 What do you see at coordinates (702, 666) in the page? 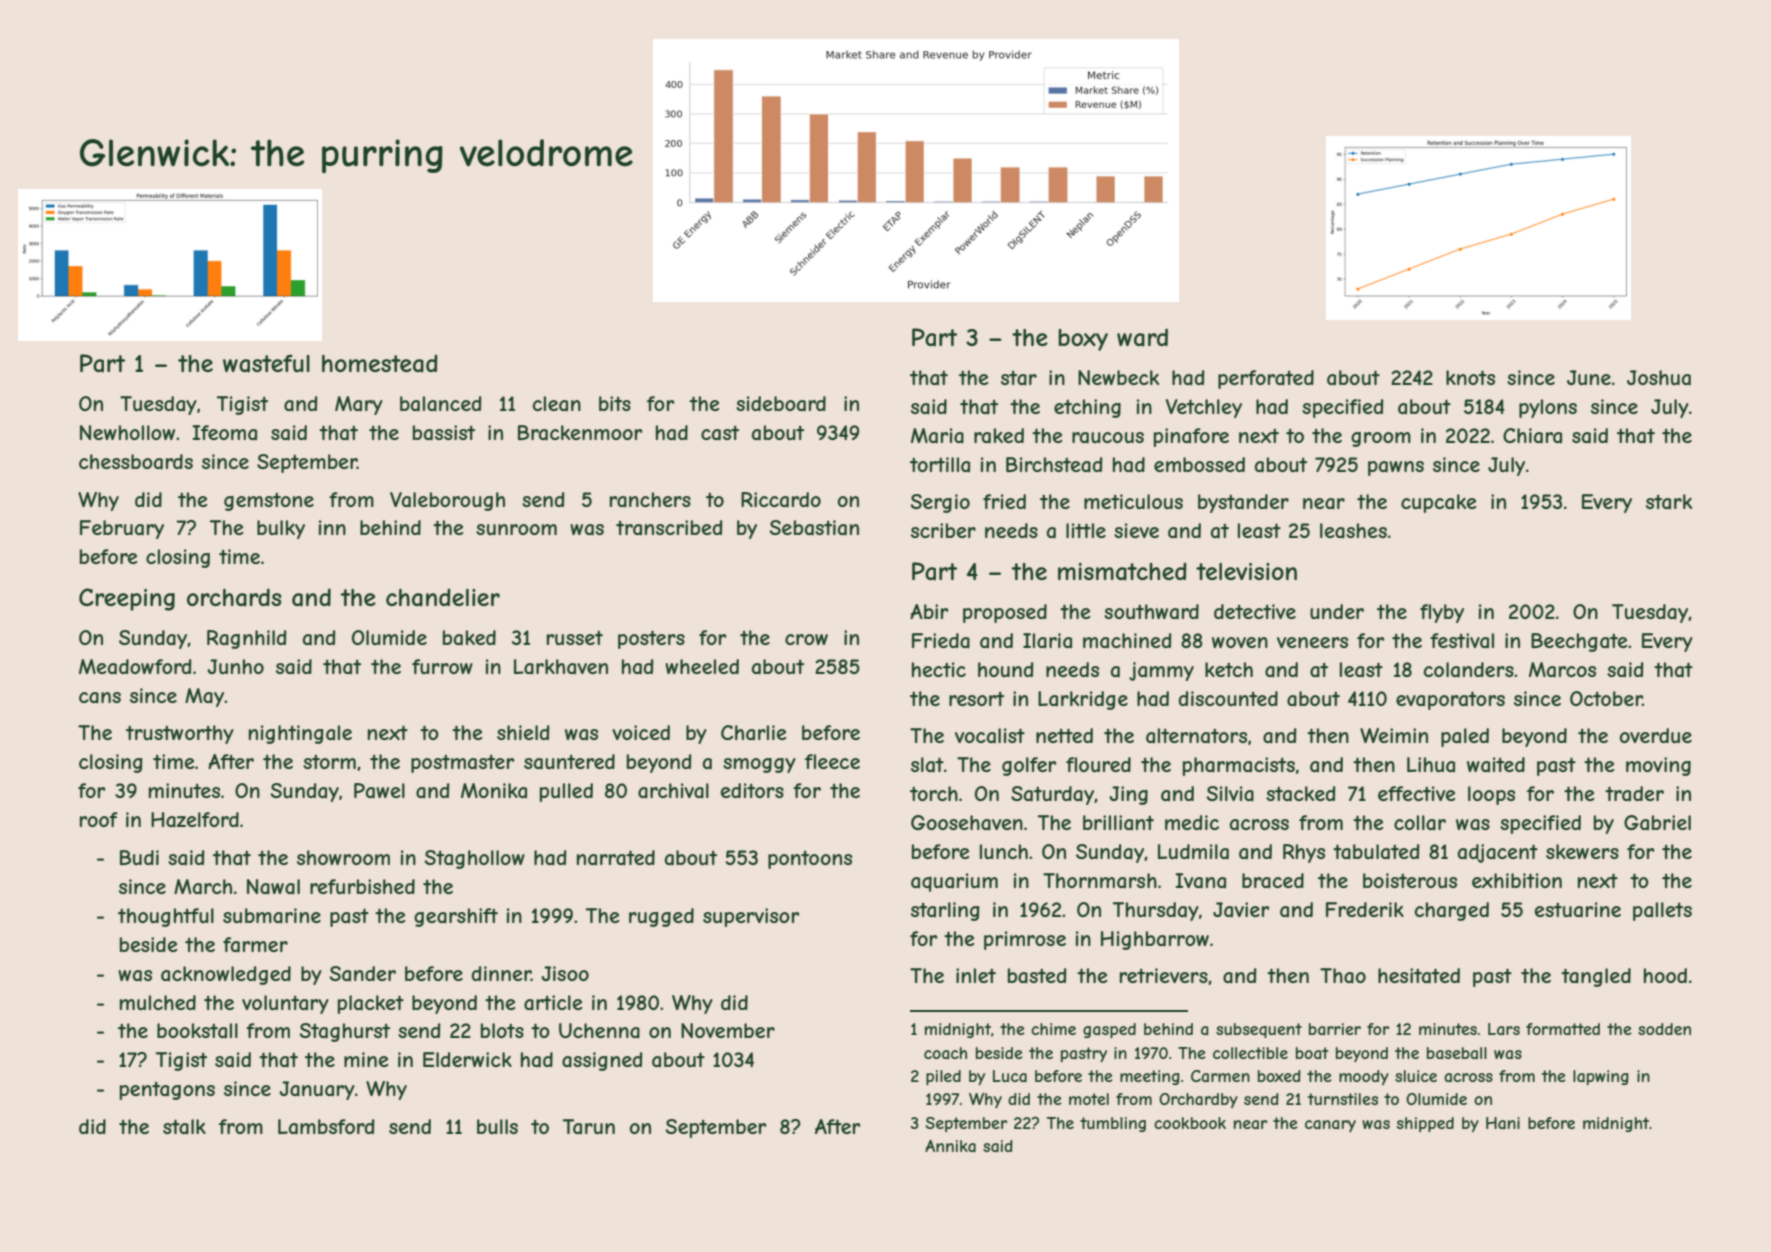
I see `wheeled` at bounding box center [702, 666].
